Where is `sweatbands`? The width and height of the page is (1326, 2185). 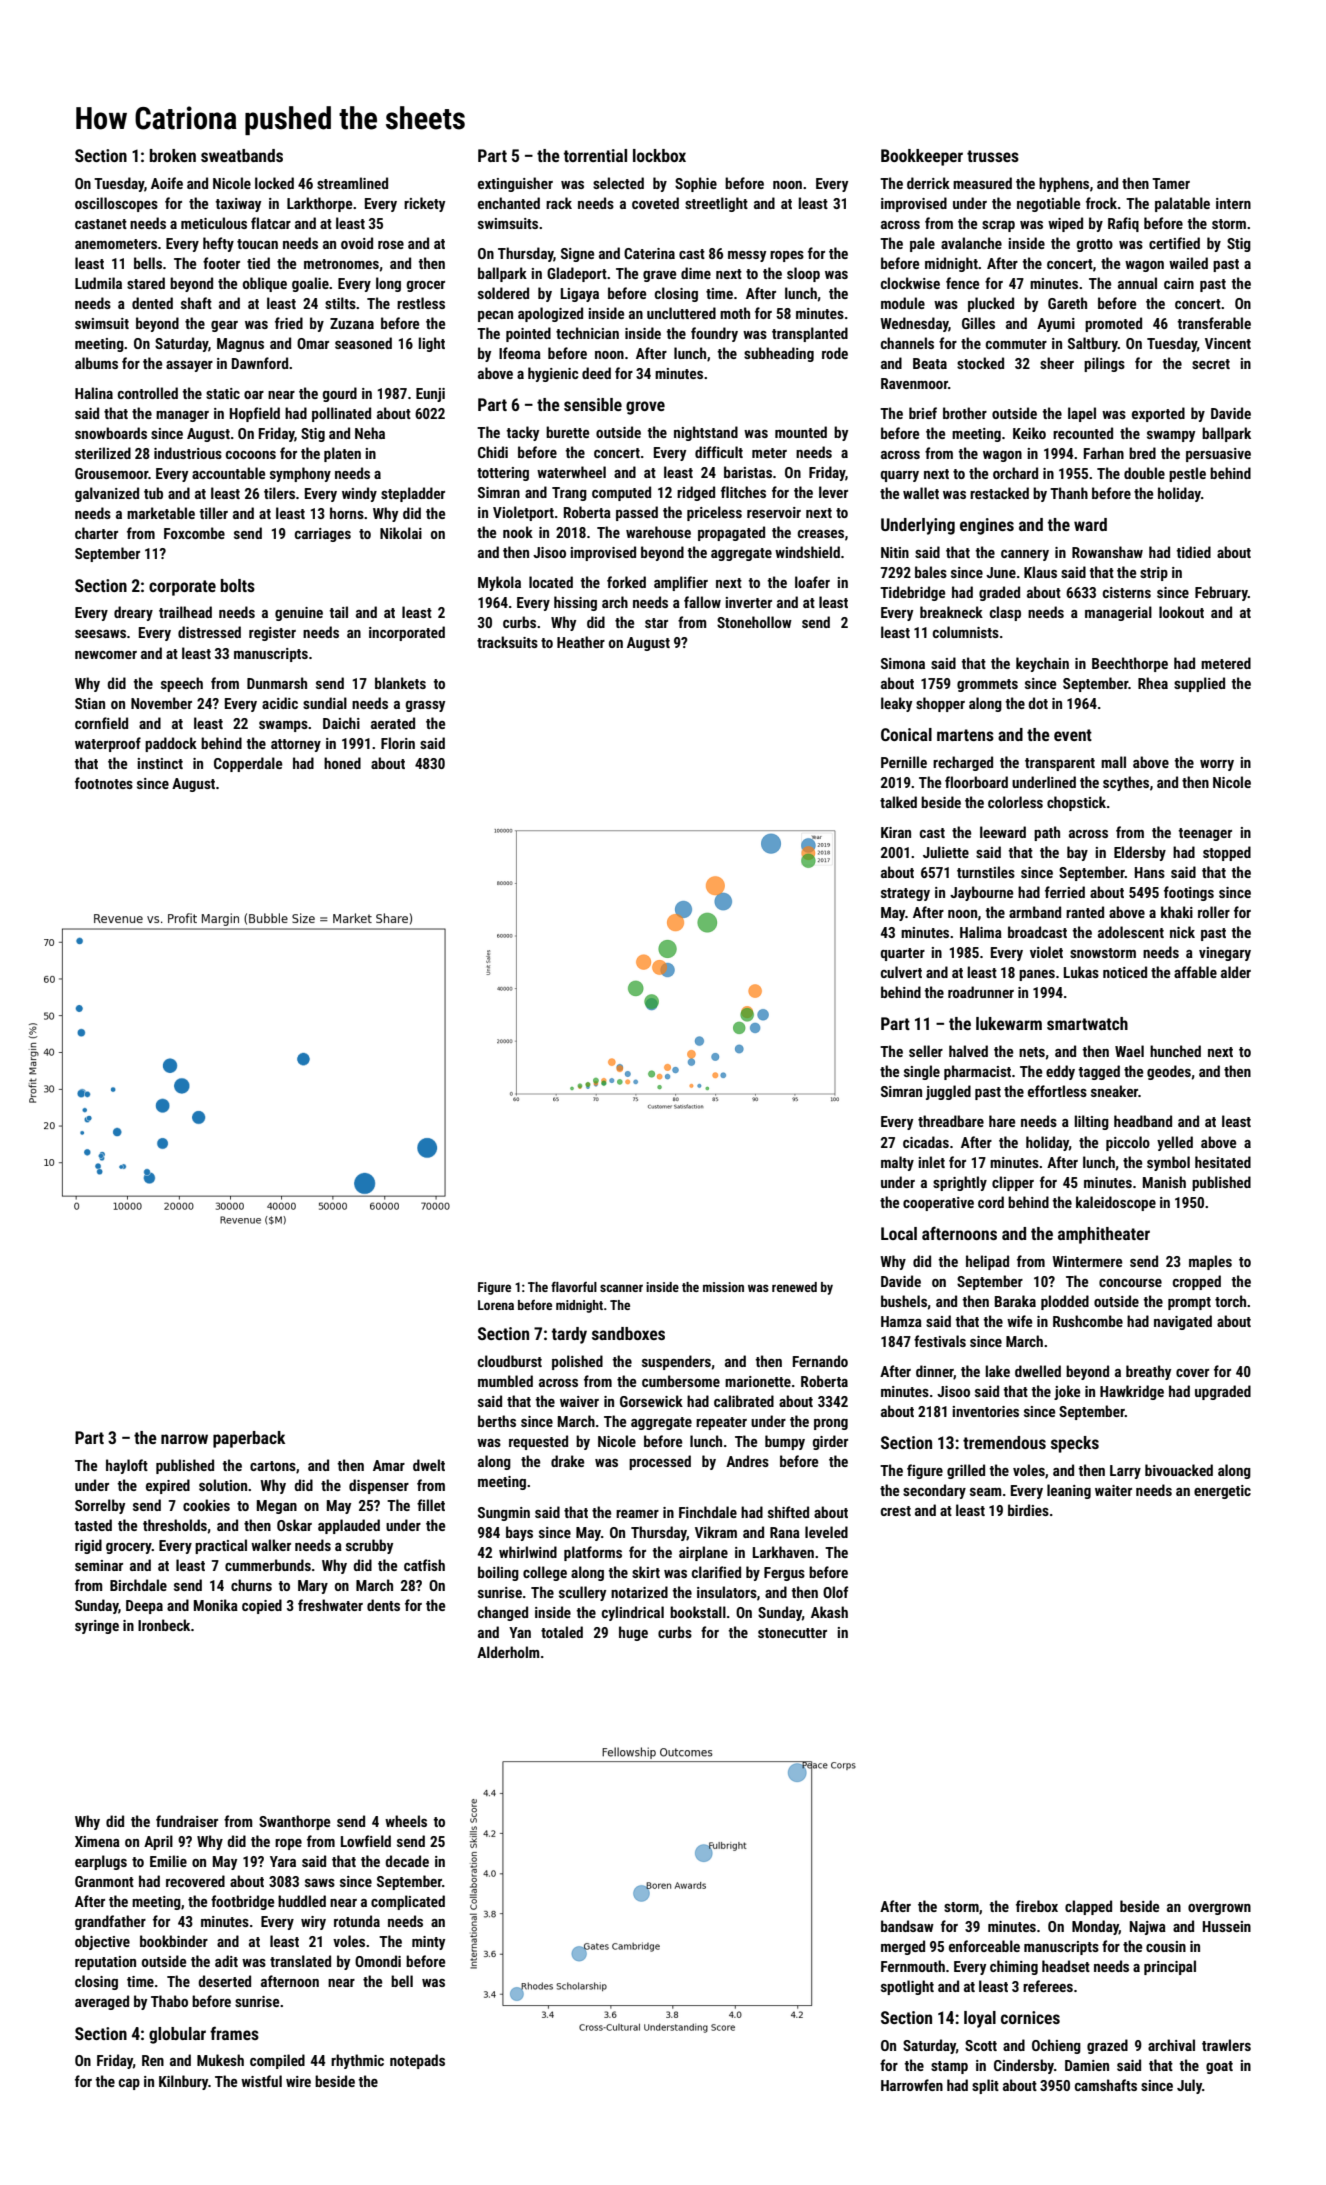 sweatbands is located at coordinates (242, 155).
